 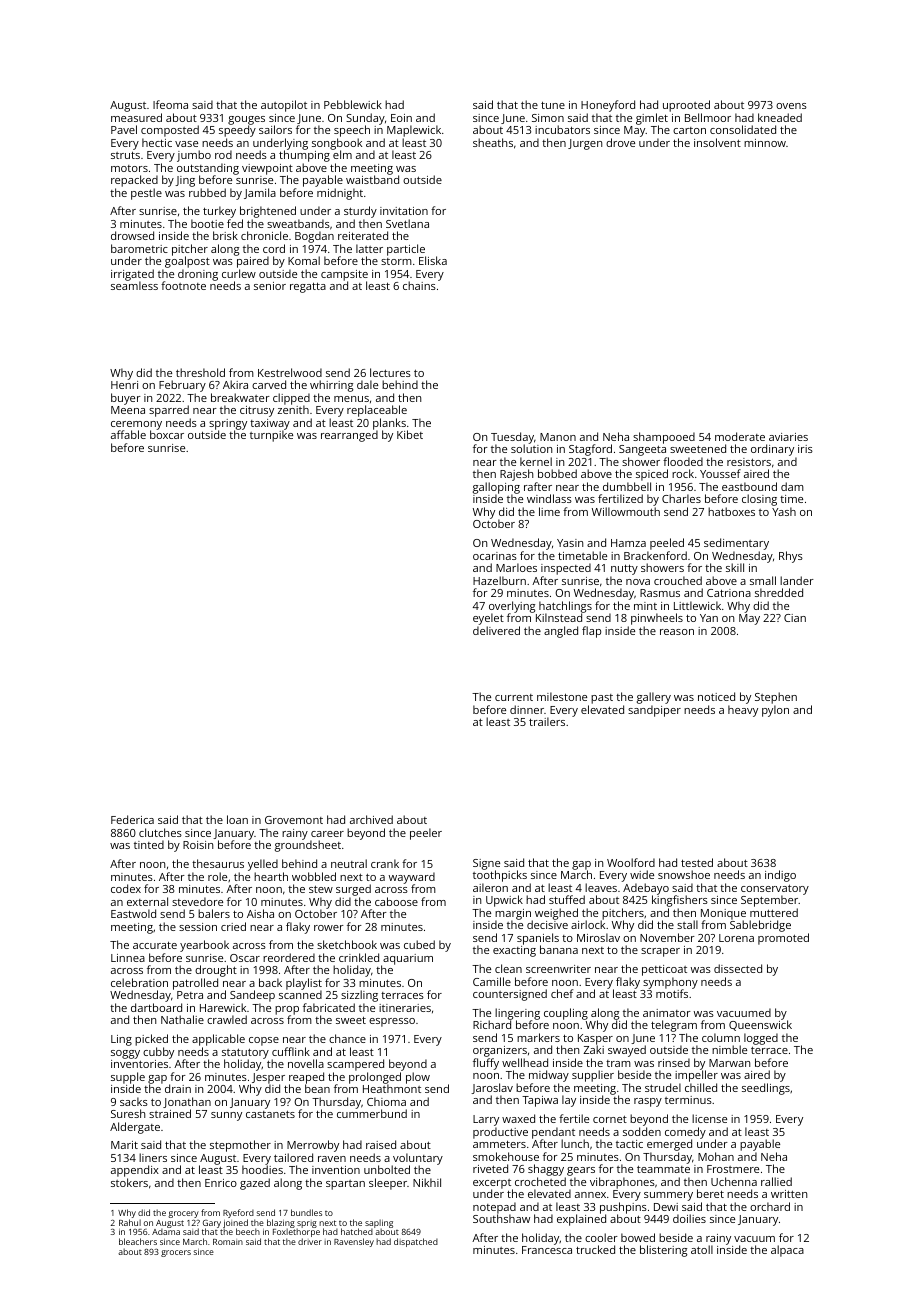 What do you see at coordinates (183, 285) in the screenshot?
I see `footnote` at bounding box center [183, 285].
